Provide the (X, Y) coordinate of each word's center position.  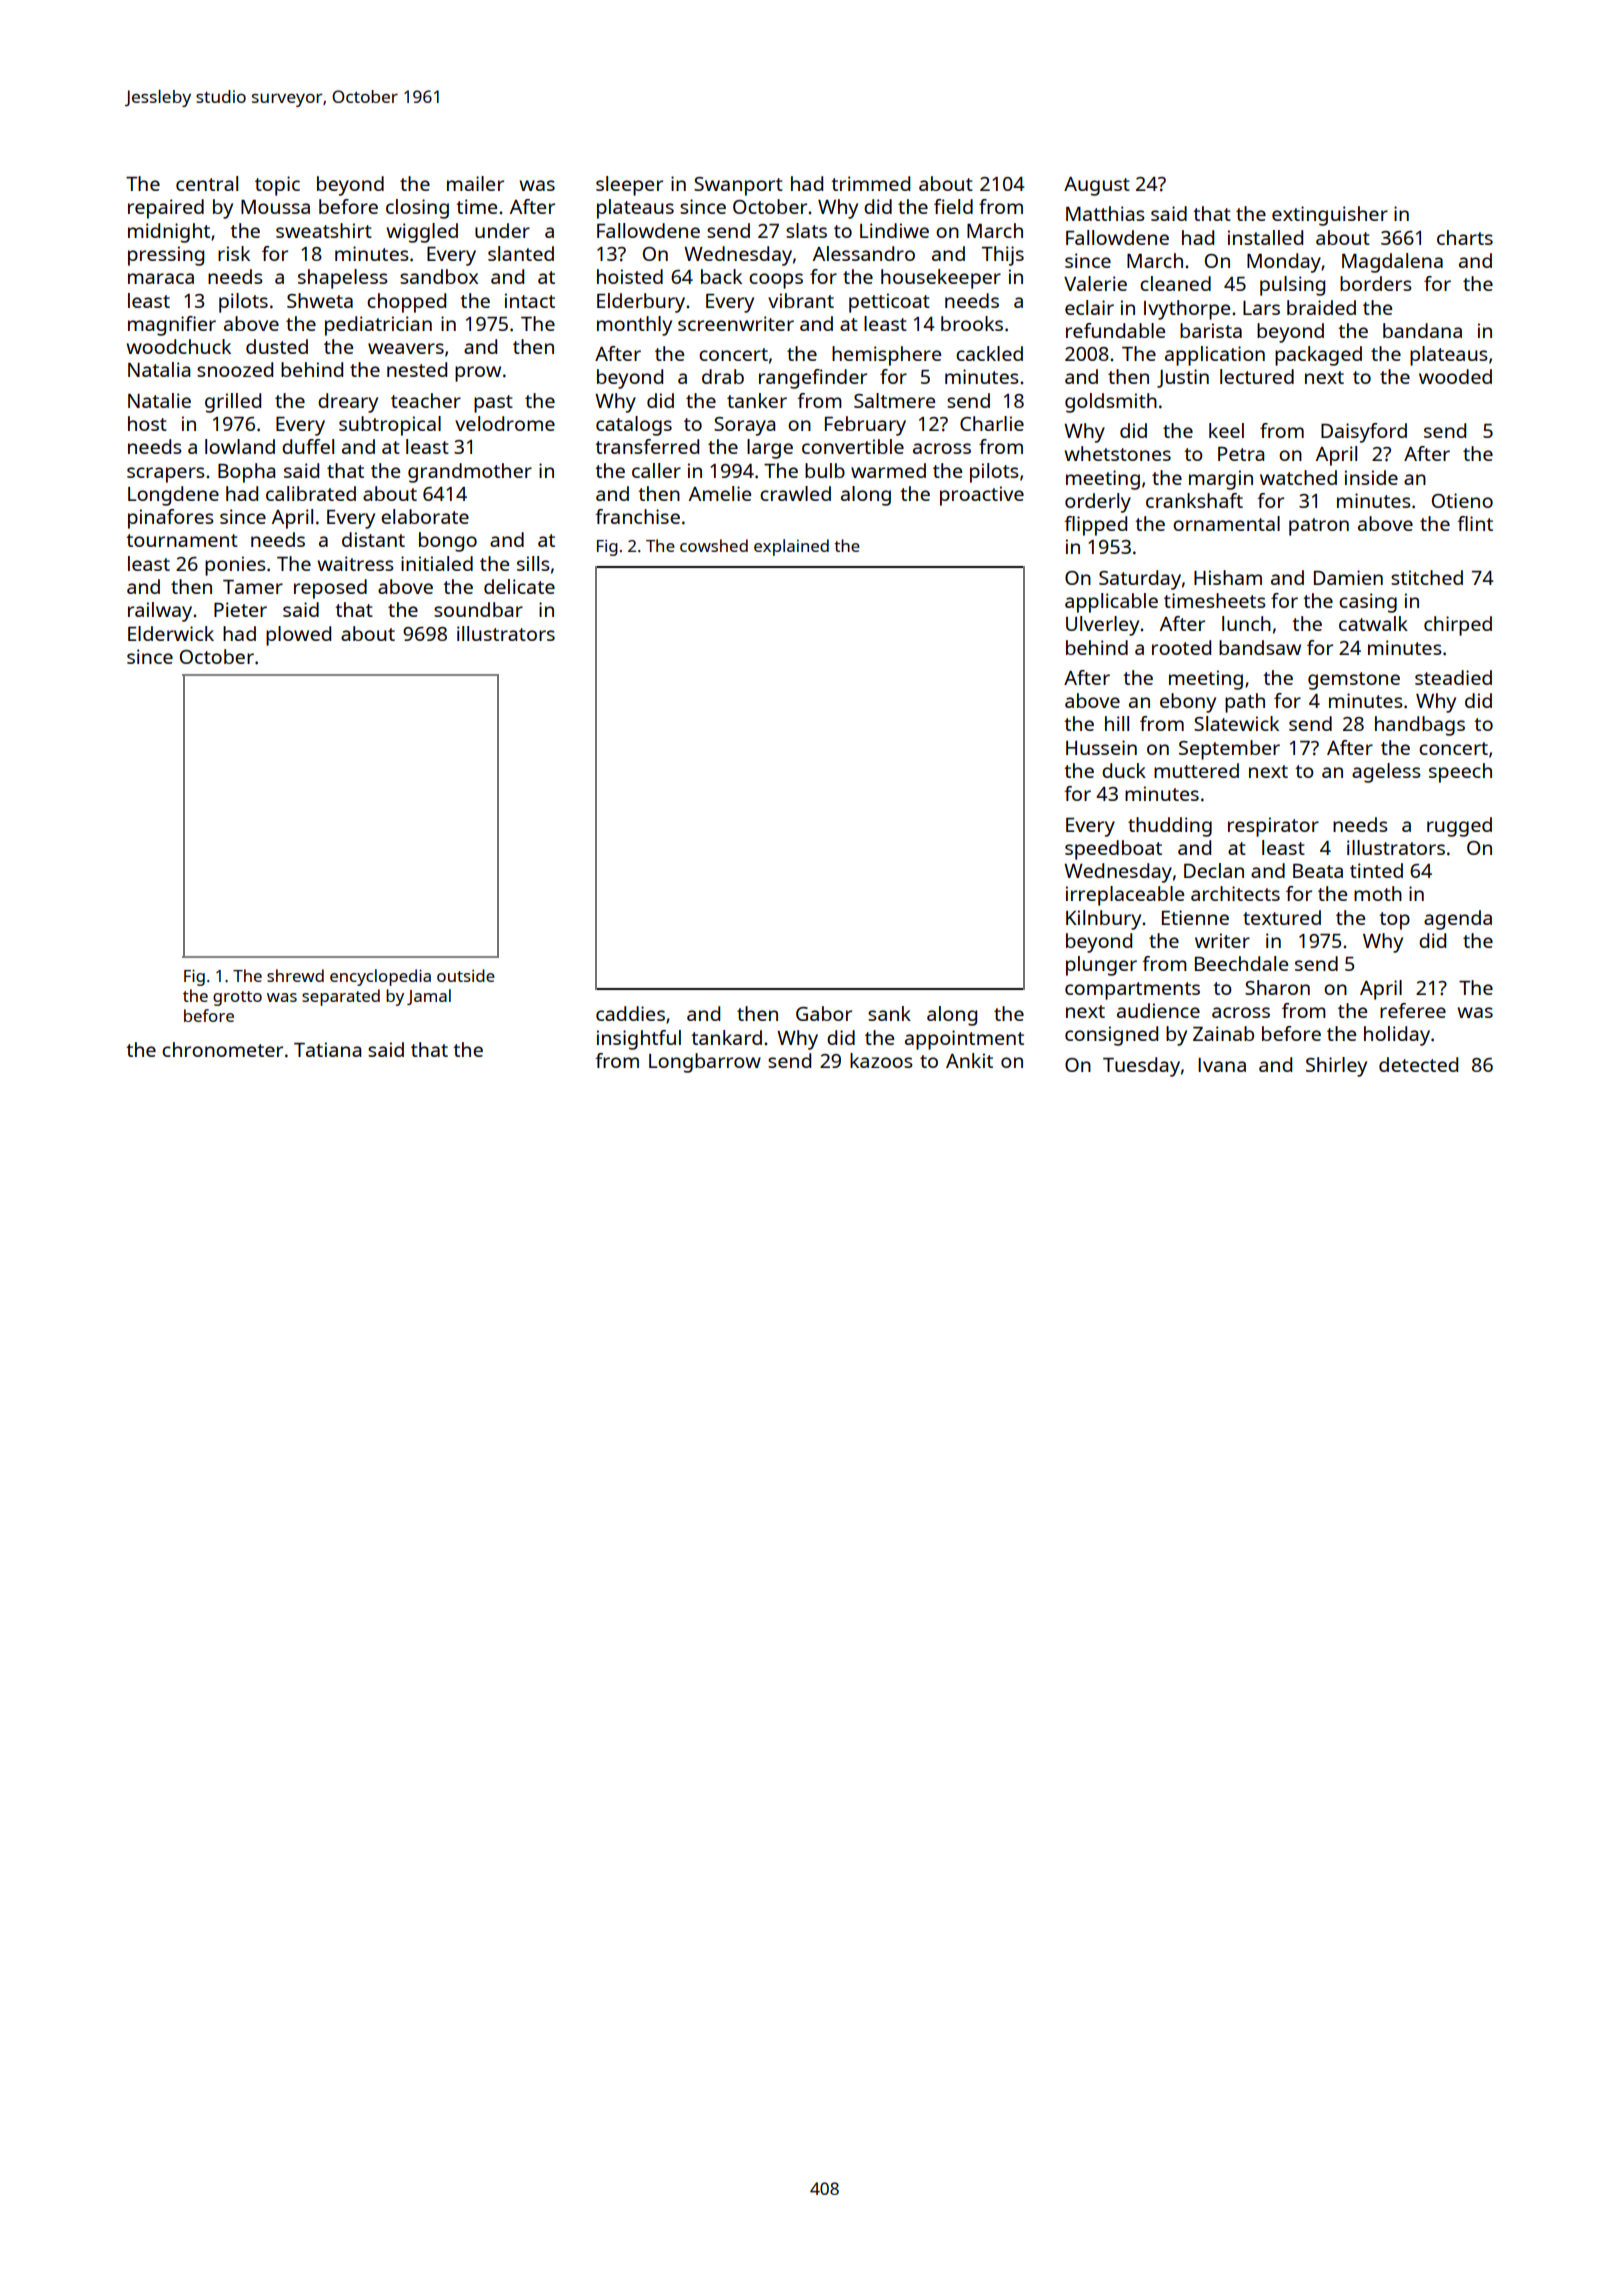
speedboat (1113, 850)
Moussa (275, 207)
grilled (233, 403)
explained (791, 547)
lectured (1257, 376)
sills (533, 563)
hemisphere (886, 356)
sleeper (629, 186)
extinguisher (1330, 216)
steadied (1453, 677)
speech (1460, 773)
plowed (298, 636)
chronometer (222, 1049)
